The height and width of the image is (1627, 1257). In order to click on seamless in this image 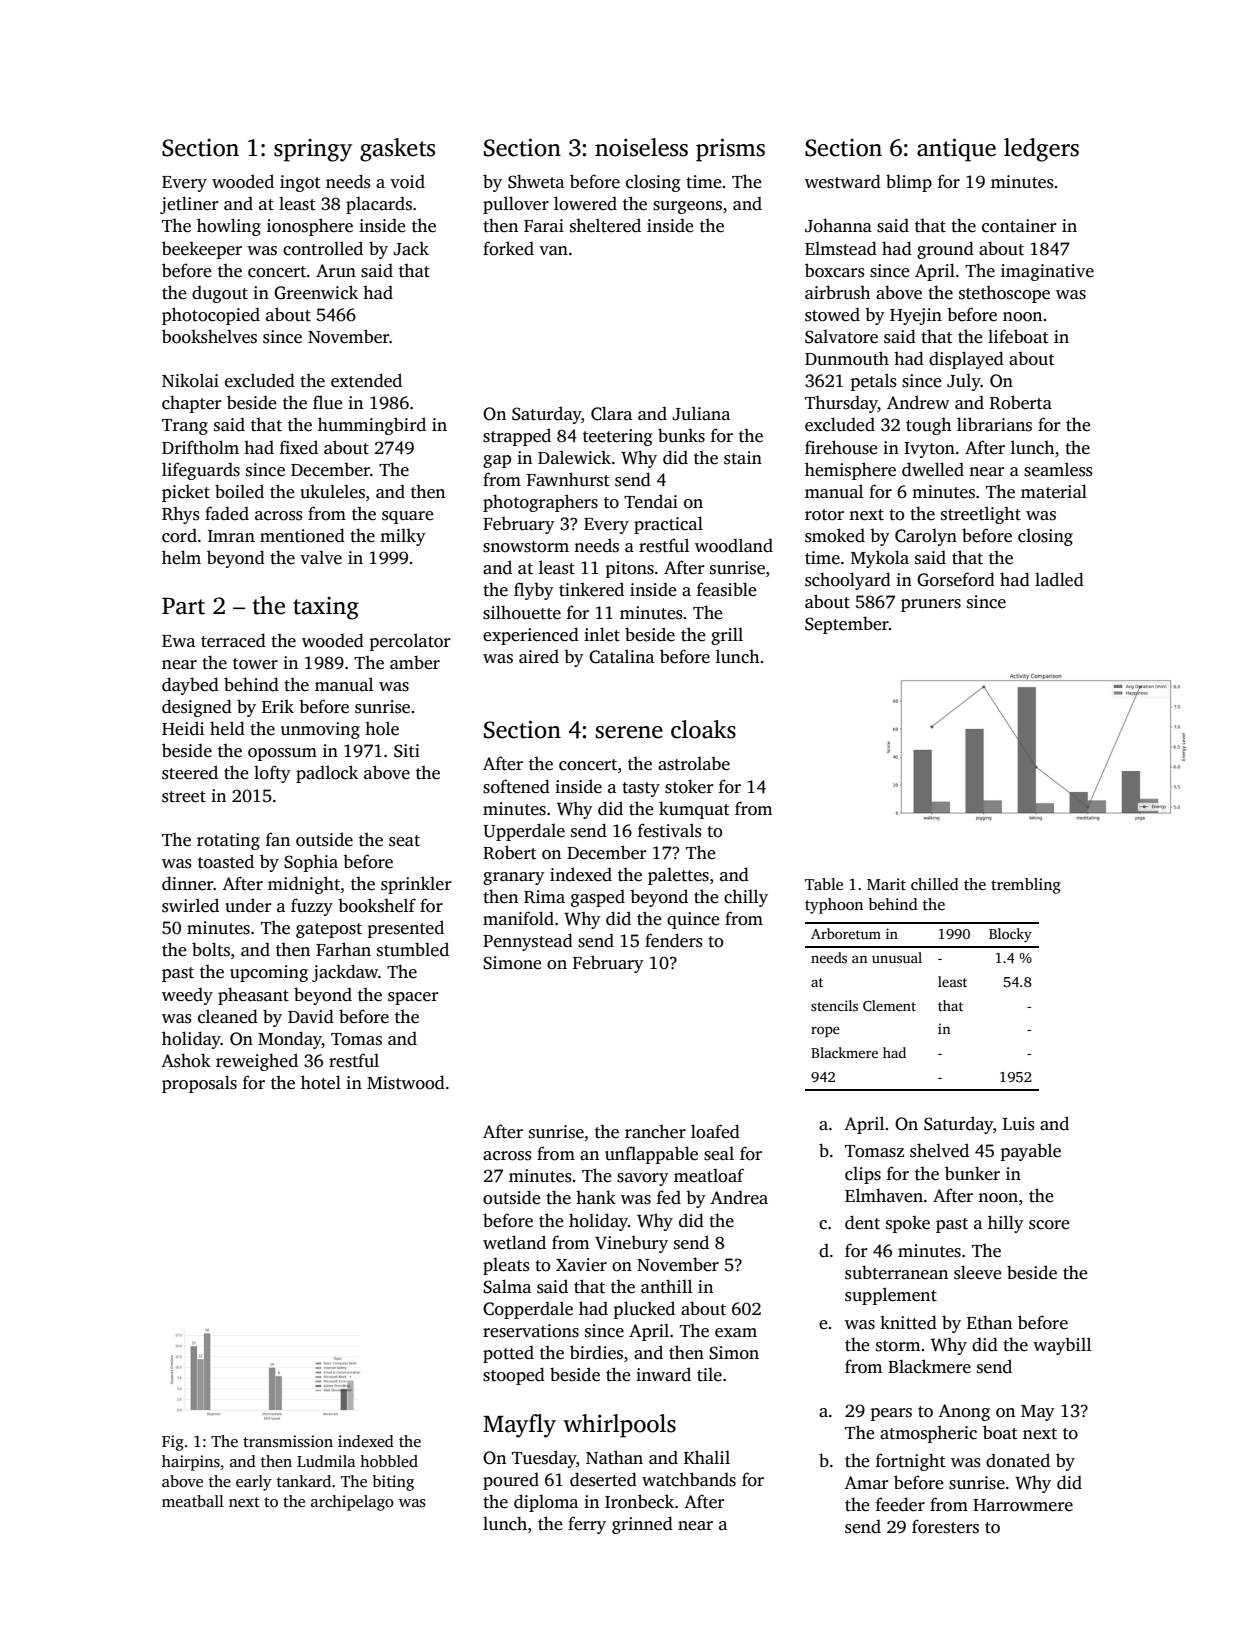, I will do `click(1058, 469)`.
